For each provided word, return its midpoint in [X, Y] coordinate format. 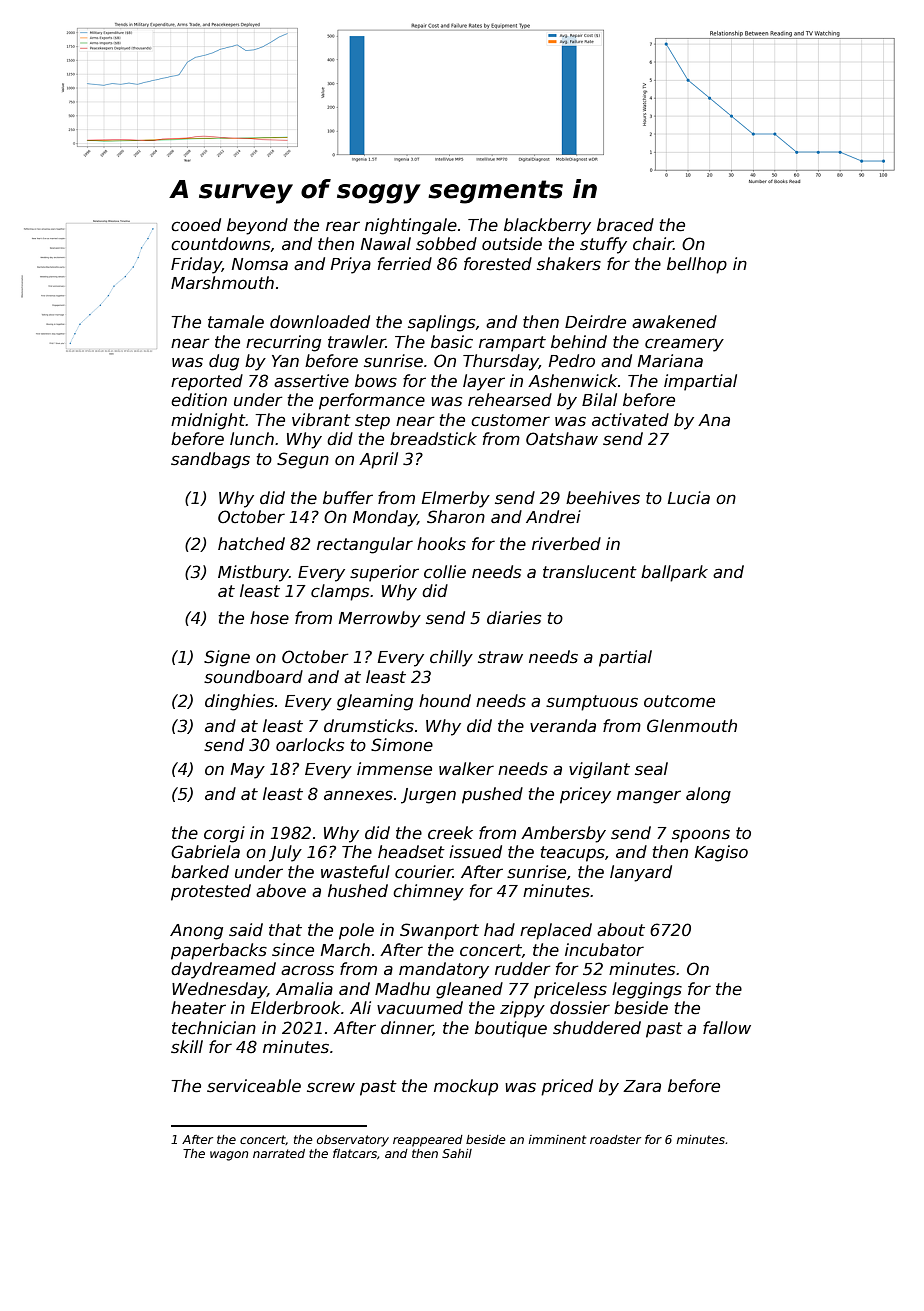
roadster [615, 1139]
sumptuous [592, 703]
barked [200, 872]
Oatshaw [562, 439]
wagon [229, 1156]
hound [445, 701]
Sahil [457, 1153]
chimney [428, 892]
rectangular [365, 545]
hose [269, 618]
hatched [251, 544]
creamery [684, 345]
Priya [351, 265]
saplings [441, 323]
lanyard [641, 873]
